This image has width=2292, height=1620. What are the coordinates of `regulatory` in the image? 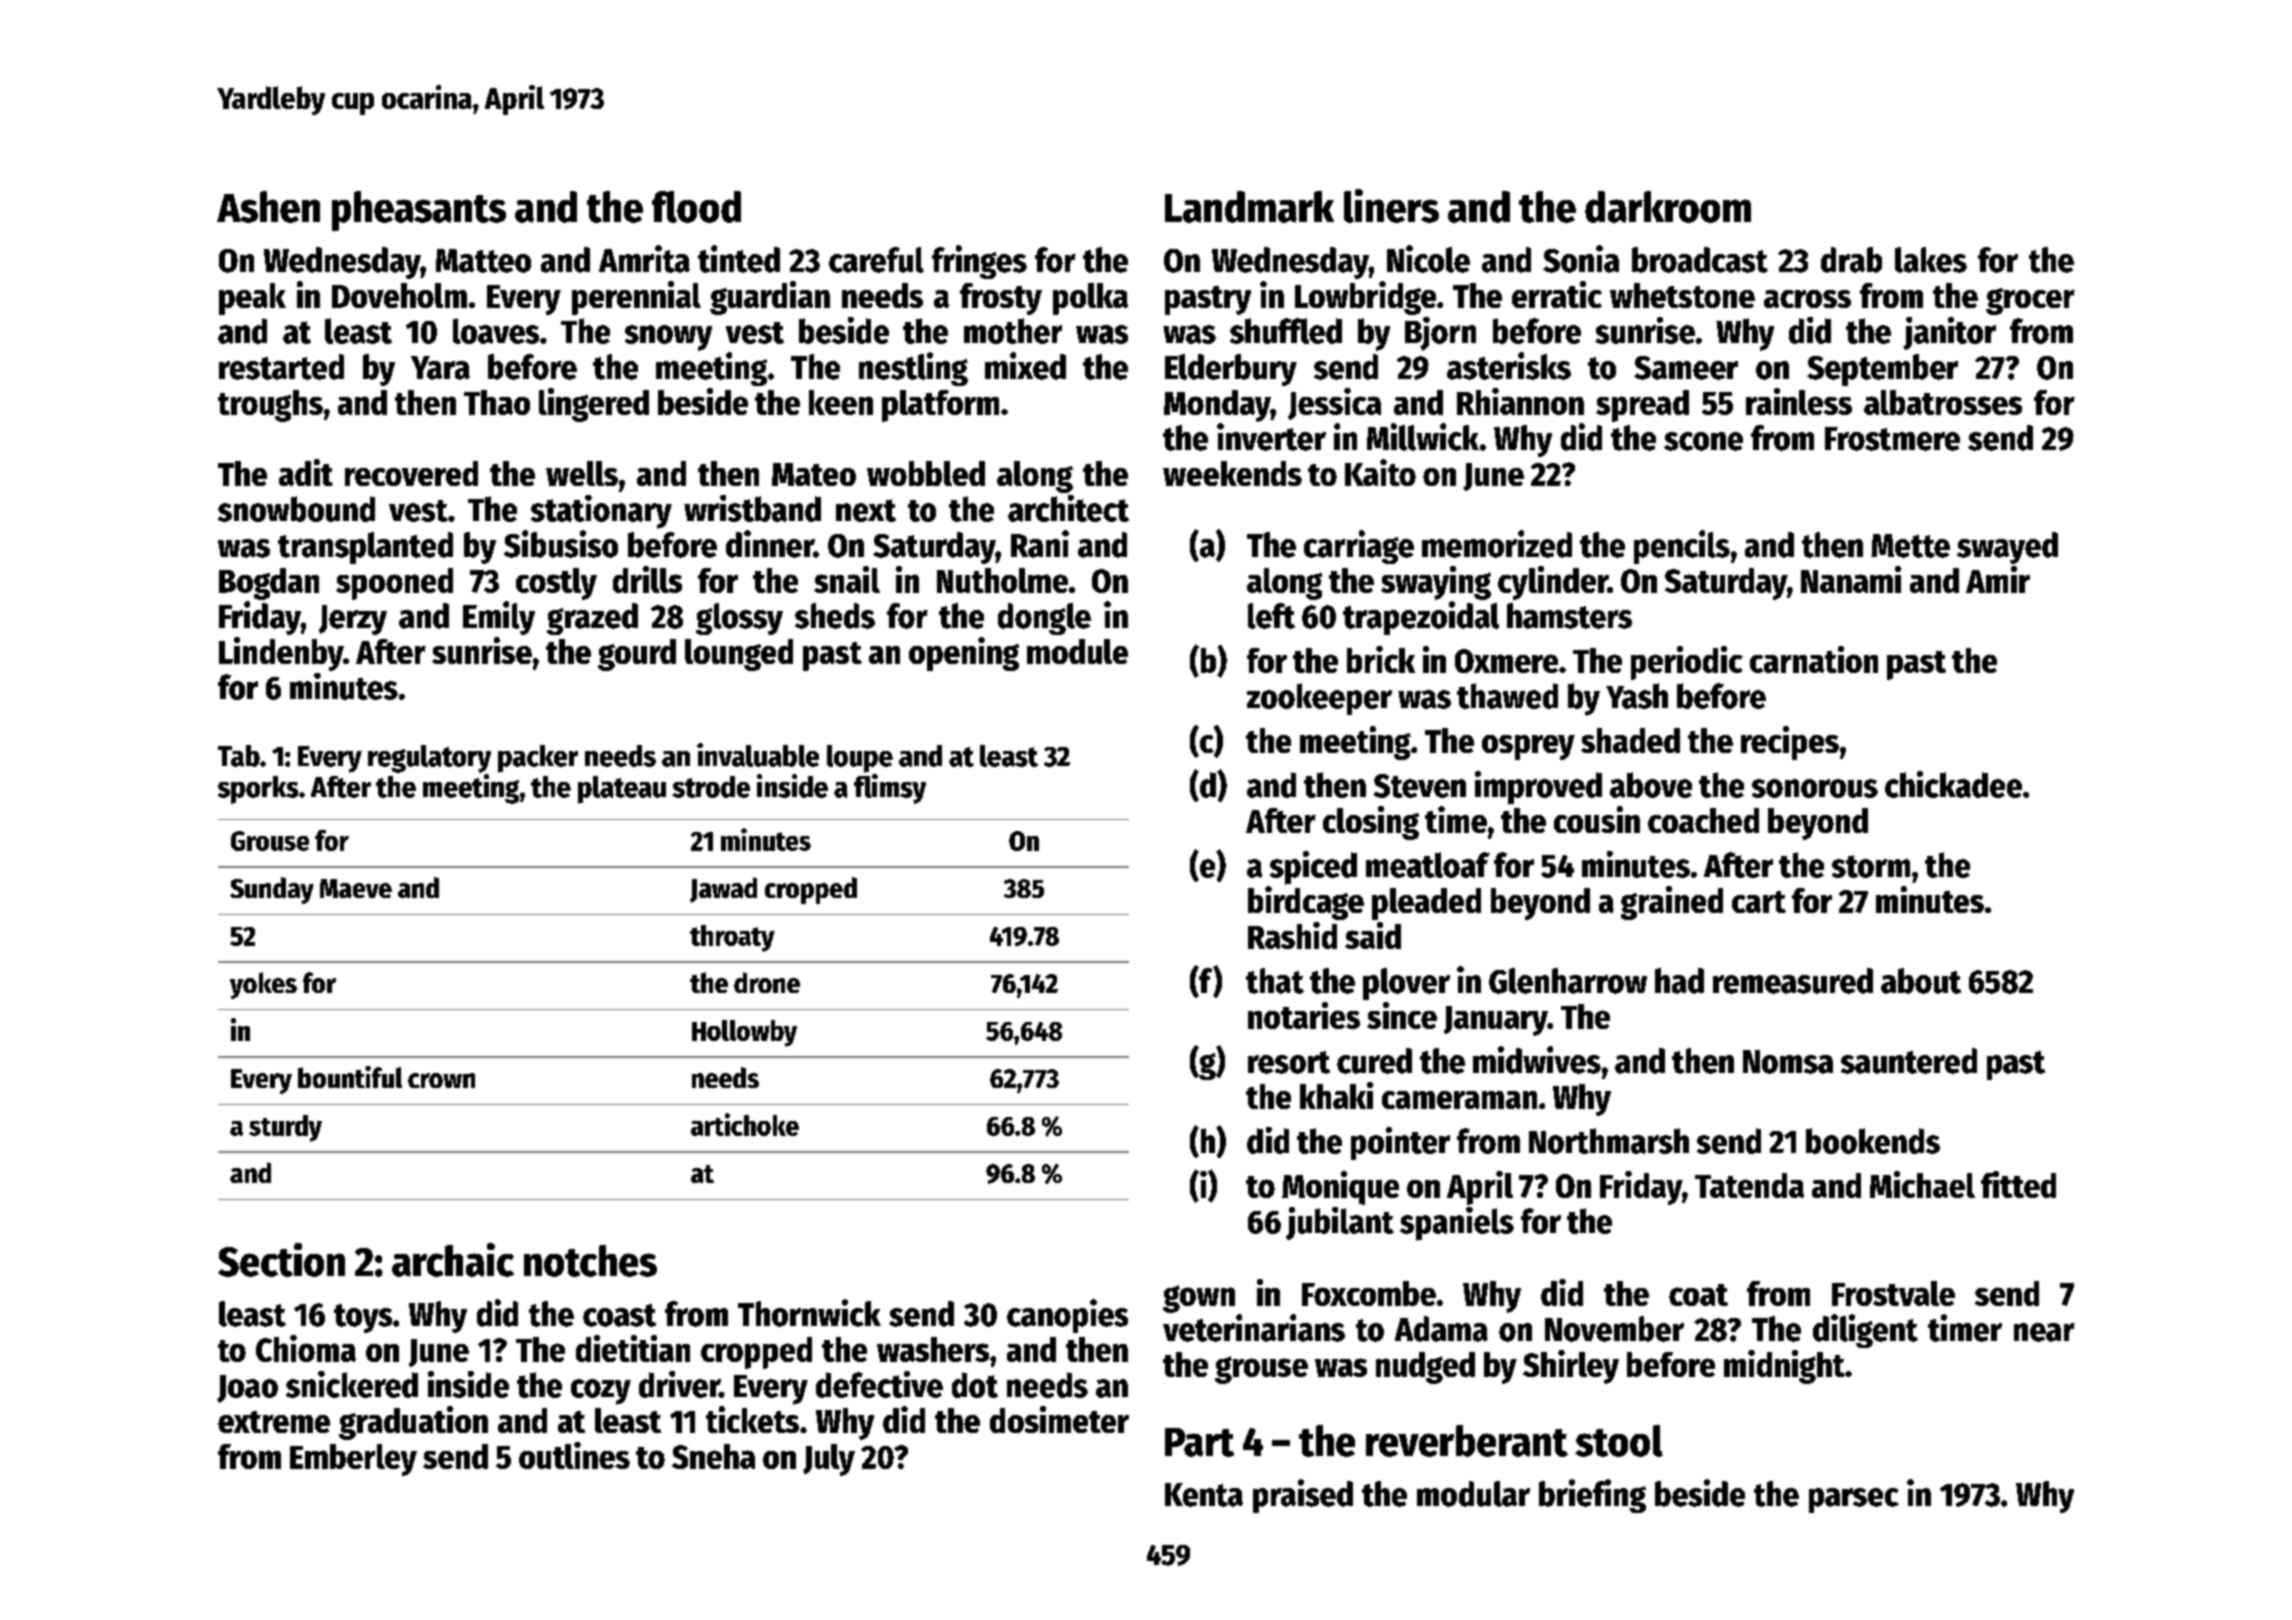 It's located at (429, 759).
